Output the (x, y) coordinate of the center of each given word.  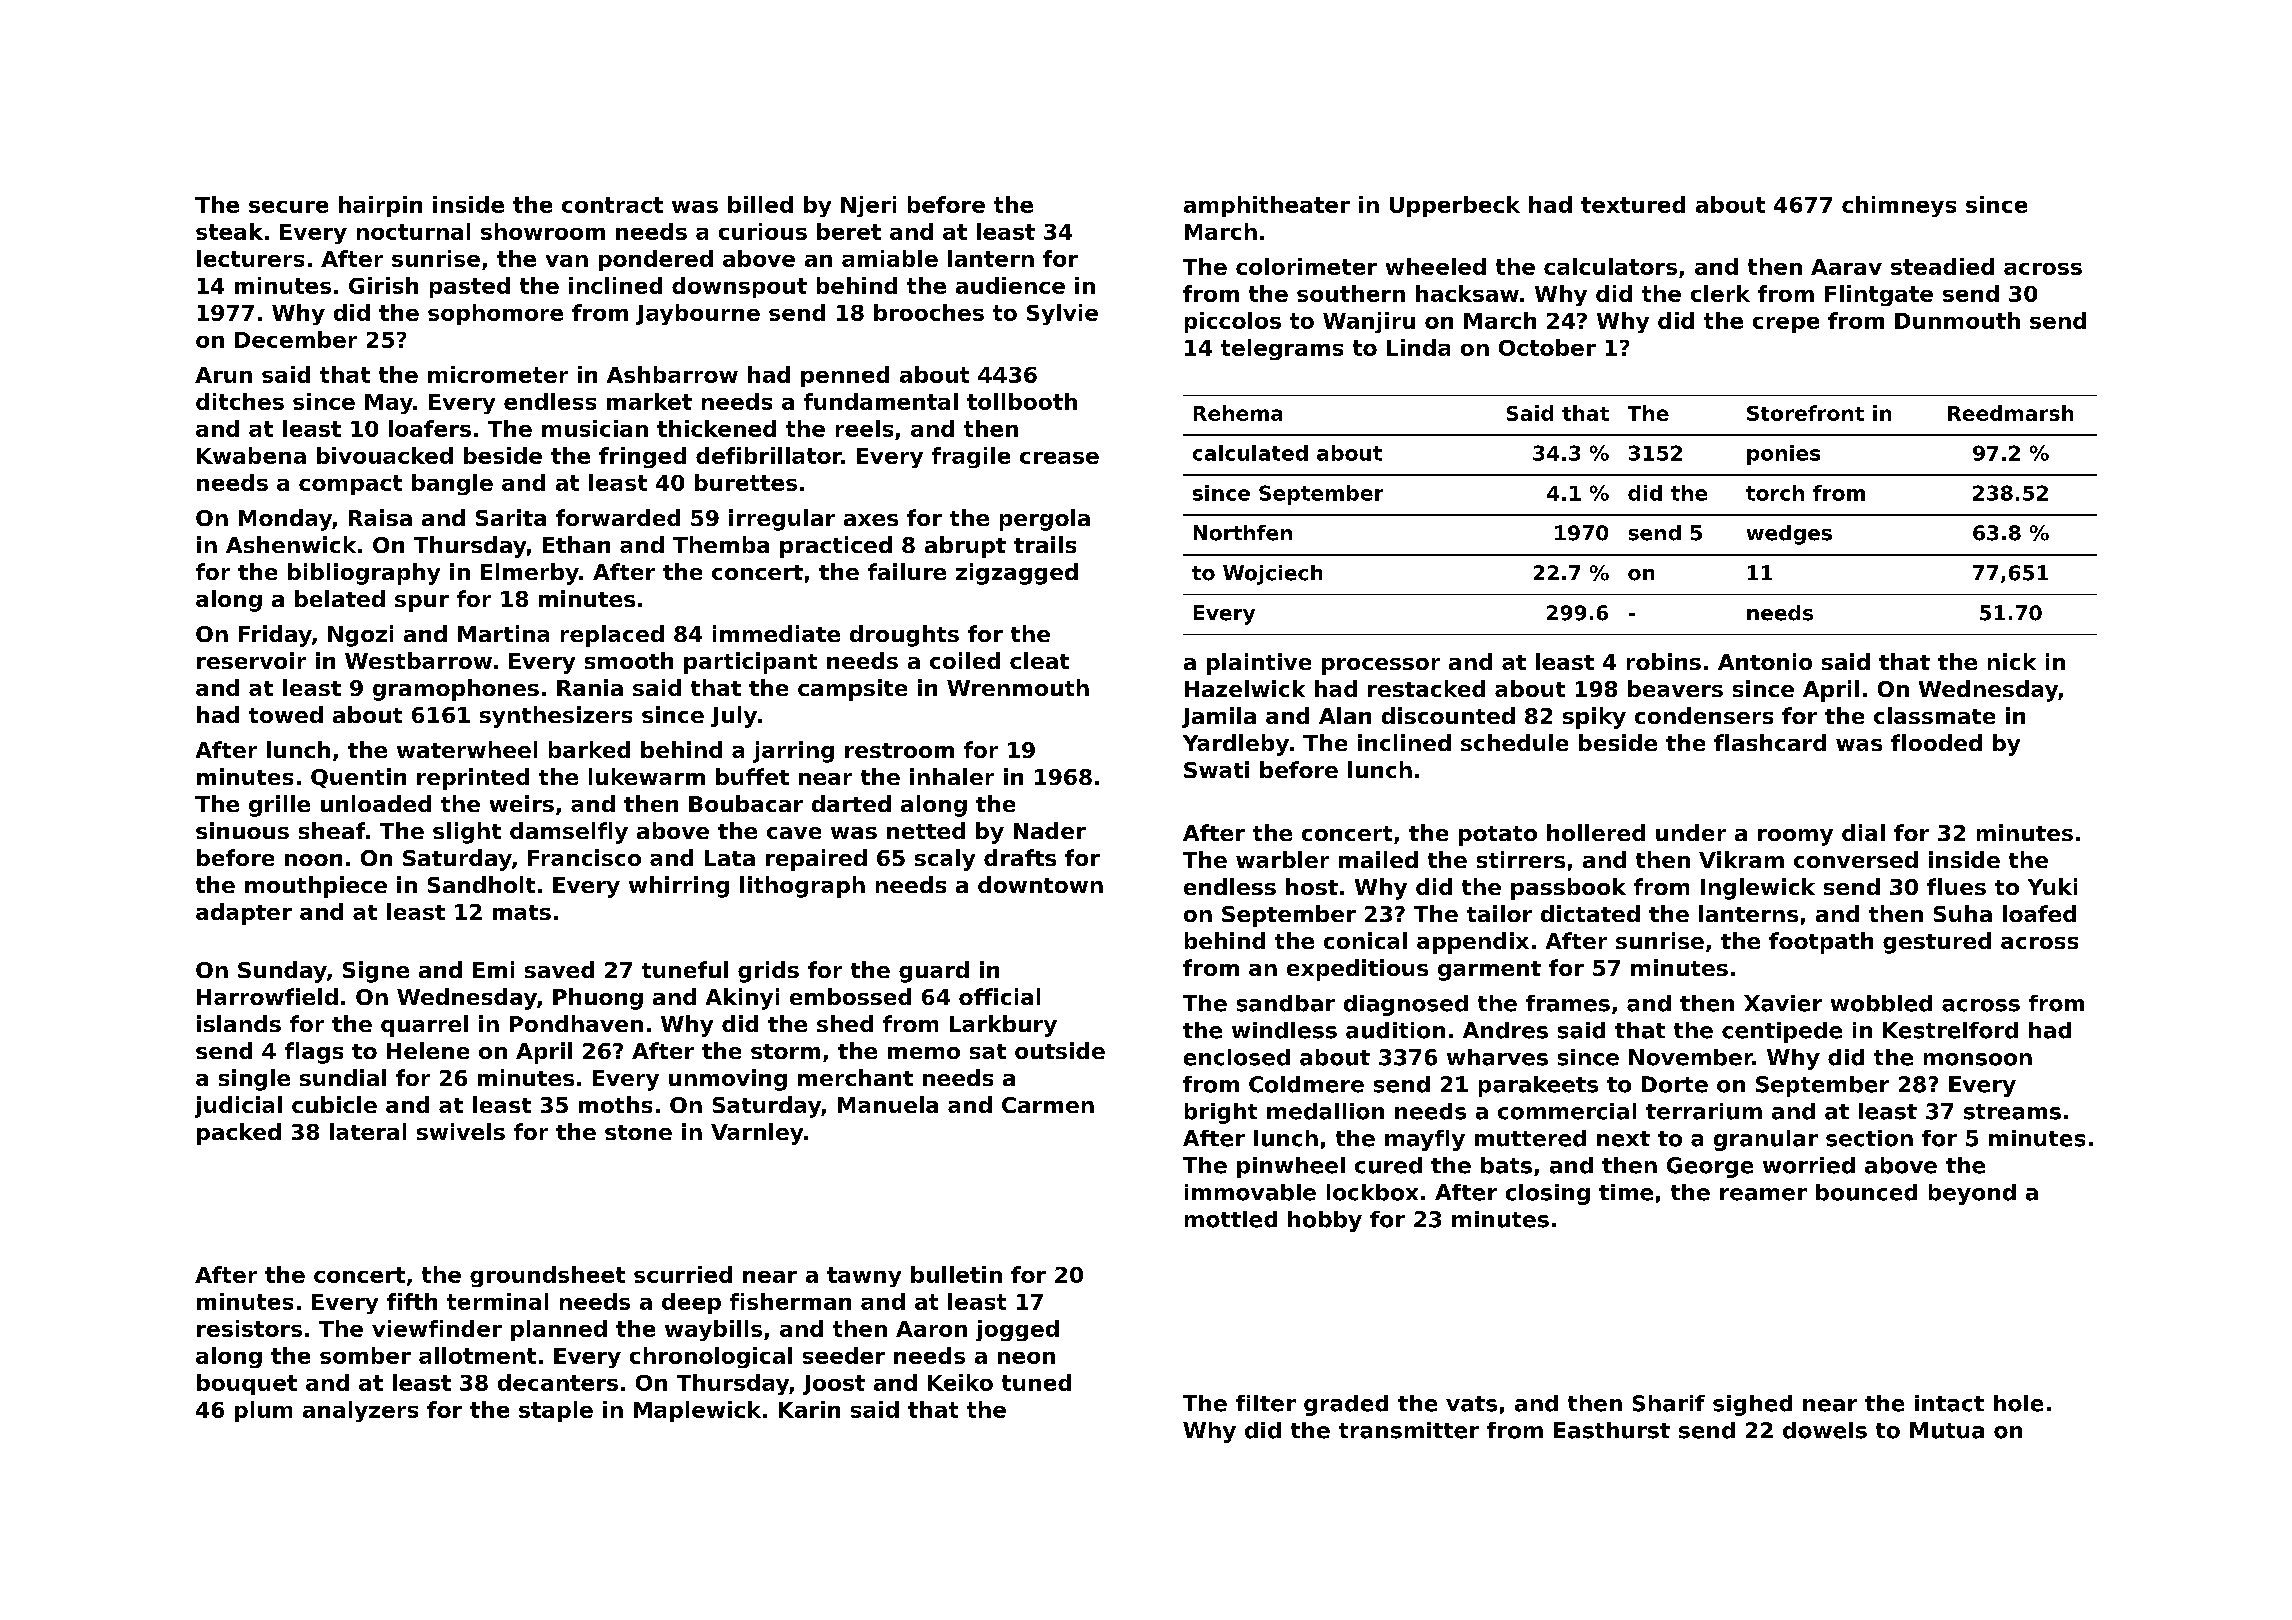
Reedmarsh (2010, 413)
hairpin (380, 206)
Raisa (380, 517)
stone (638, 1132)
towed (286, 714)
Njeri (868, 206)
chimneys (1899, 206)
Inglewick (1758, 889)
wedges (1789, 535)
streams (2012, 1112)
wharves (1497, 1057)
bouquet (247, 1384)
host (1312, 886)
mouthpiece (316, 887)
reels (864, 428)
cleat (1039, 660)
